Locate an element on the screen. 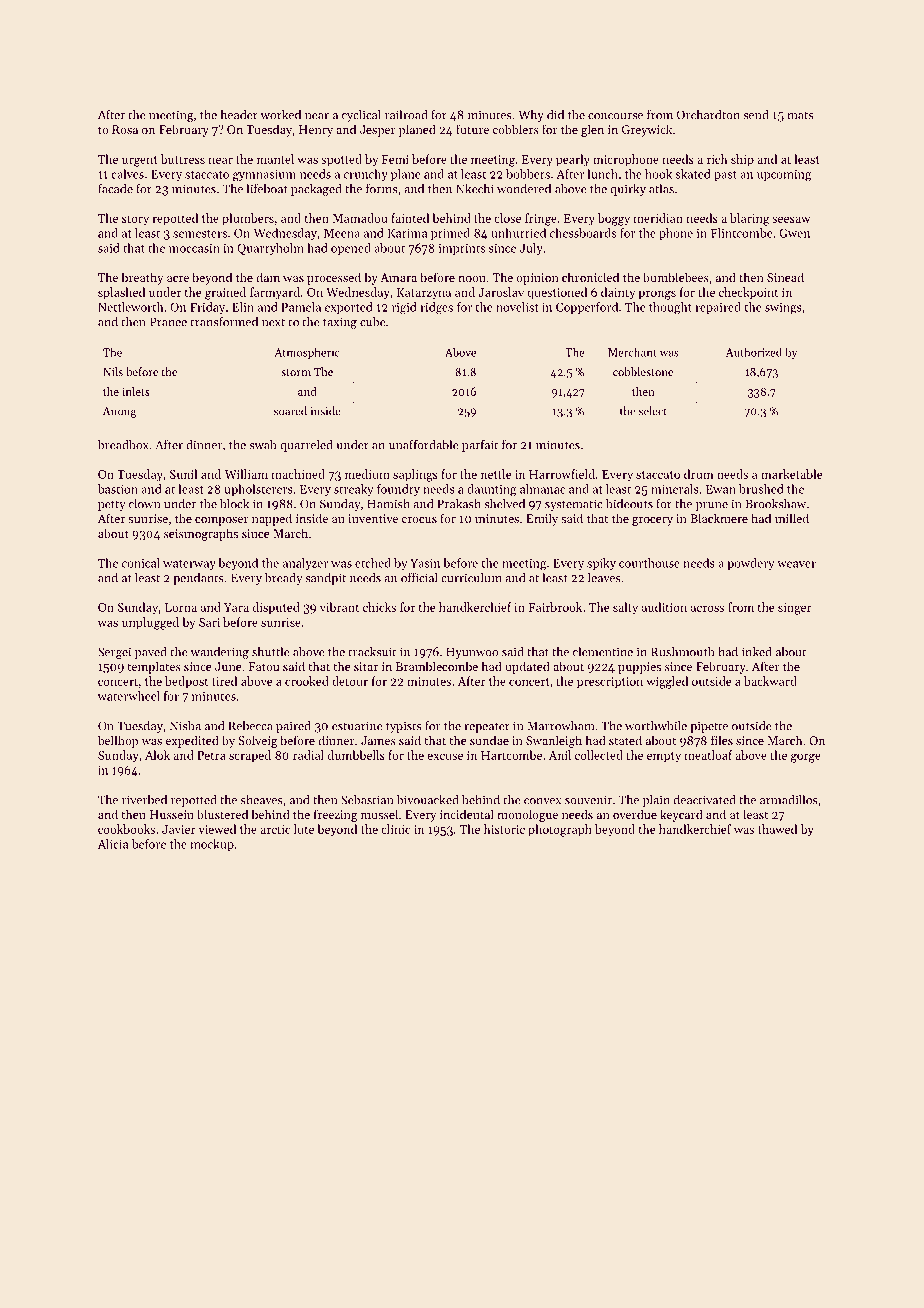 The height and width of the screenshot is (1308, 924). dam is located at coordinates (268, 277).
